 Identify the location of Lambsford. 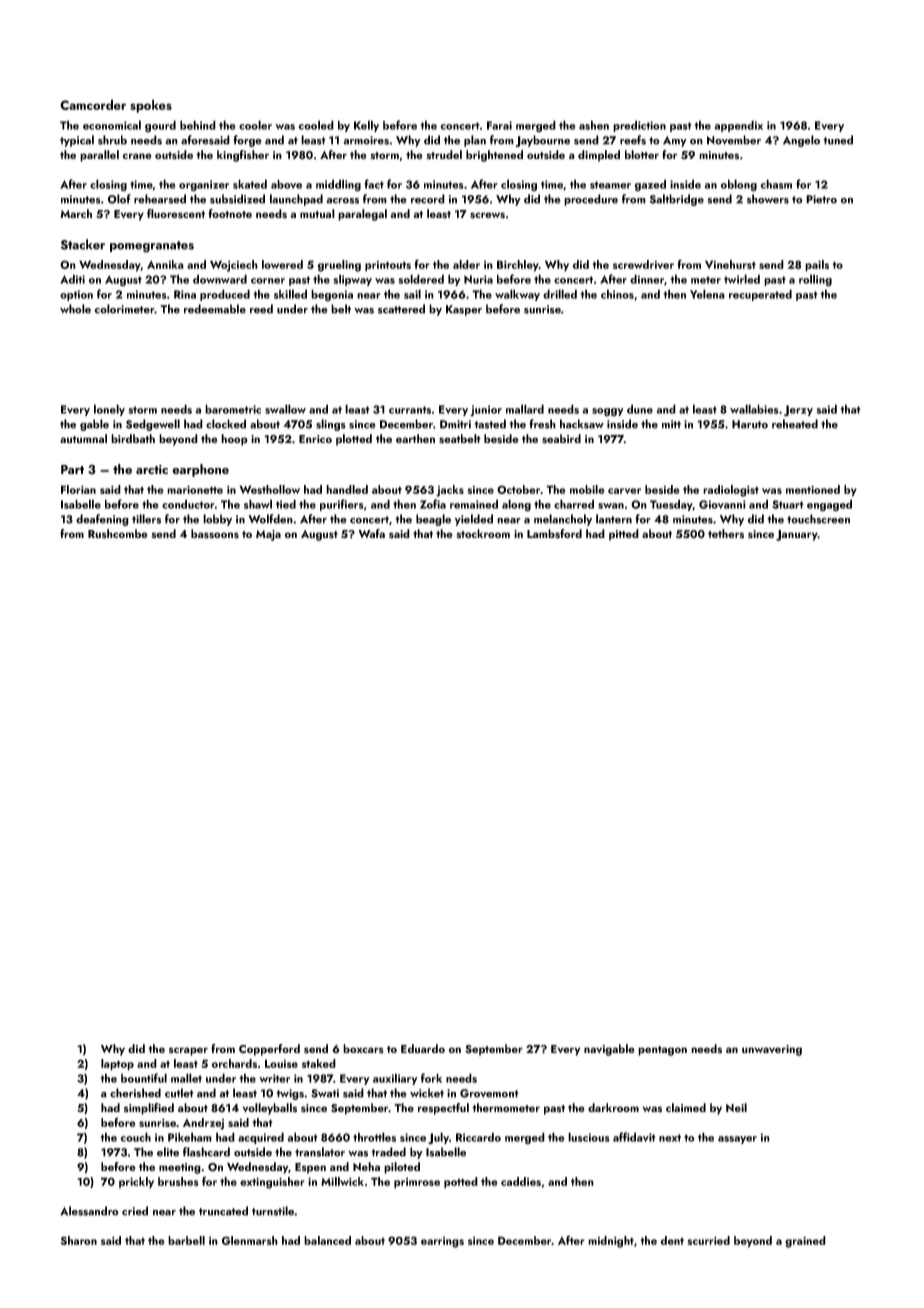
(554, 534).
